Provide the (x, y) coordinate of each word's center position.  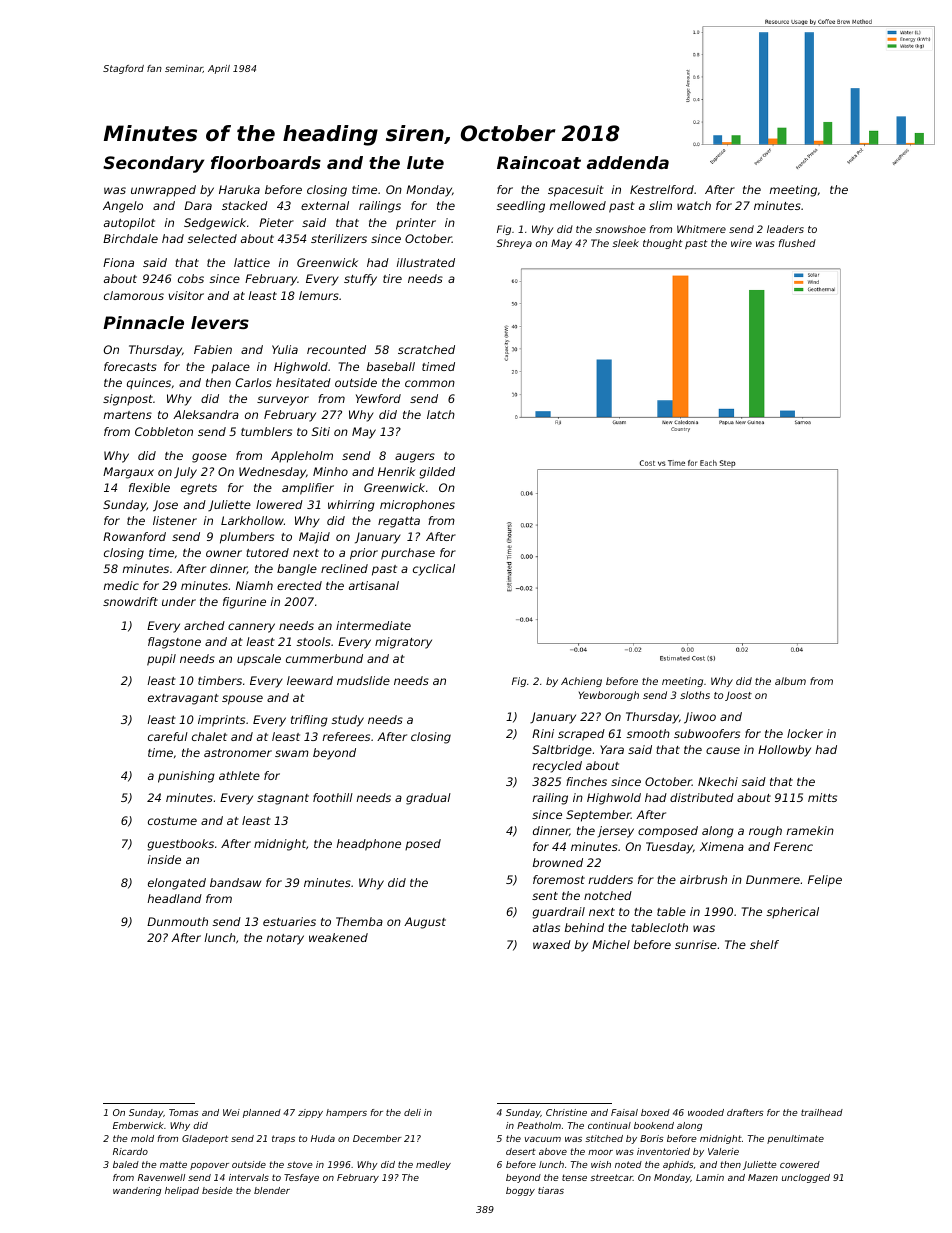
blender (272, 1190)
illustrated (426, 262)
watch (694, 205)
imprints (221, 721)
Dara (198, 205)
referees (346, 736)
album (790, 681)
